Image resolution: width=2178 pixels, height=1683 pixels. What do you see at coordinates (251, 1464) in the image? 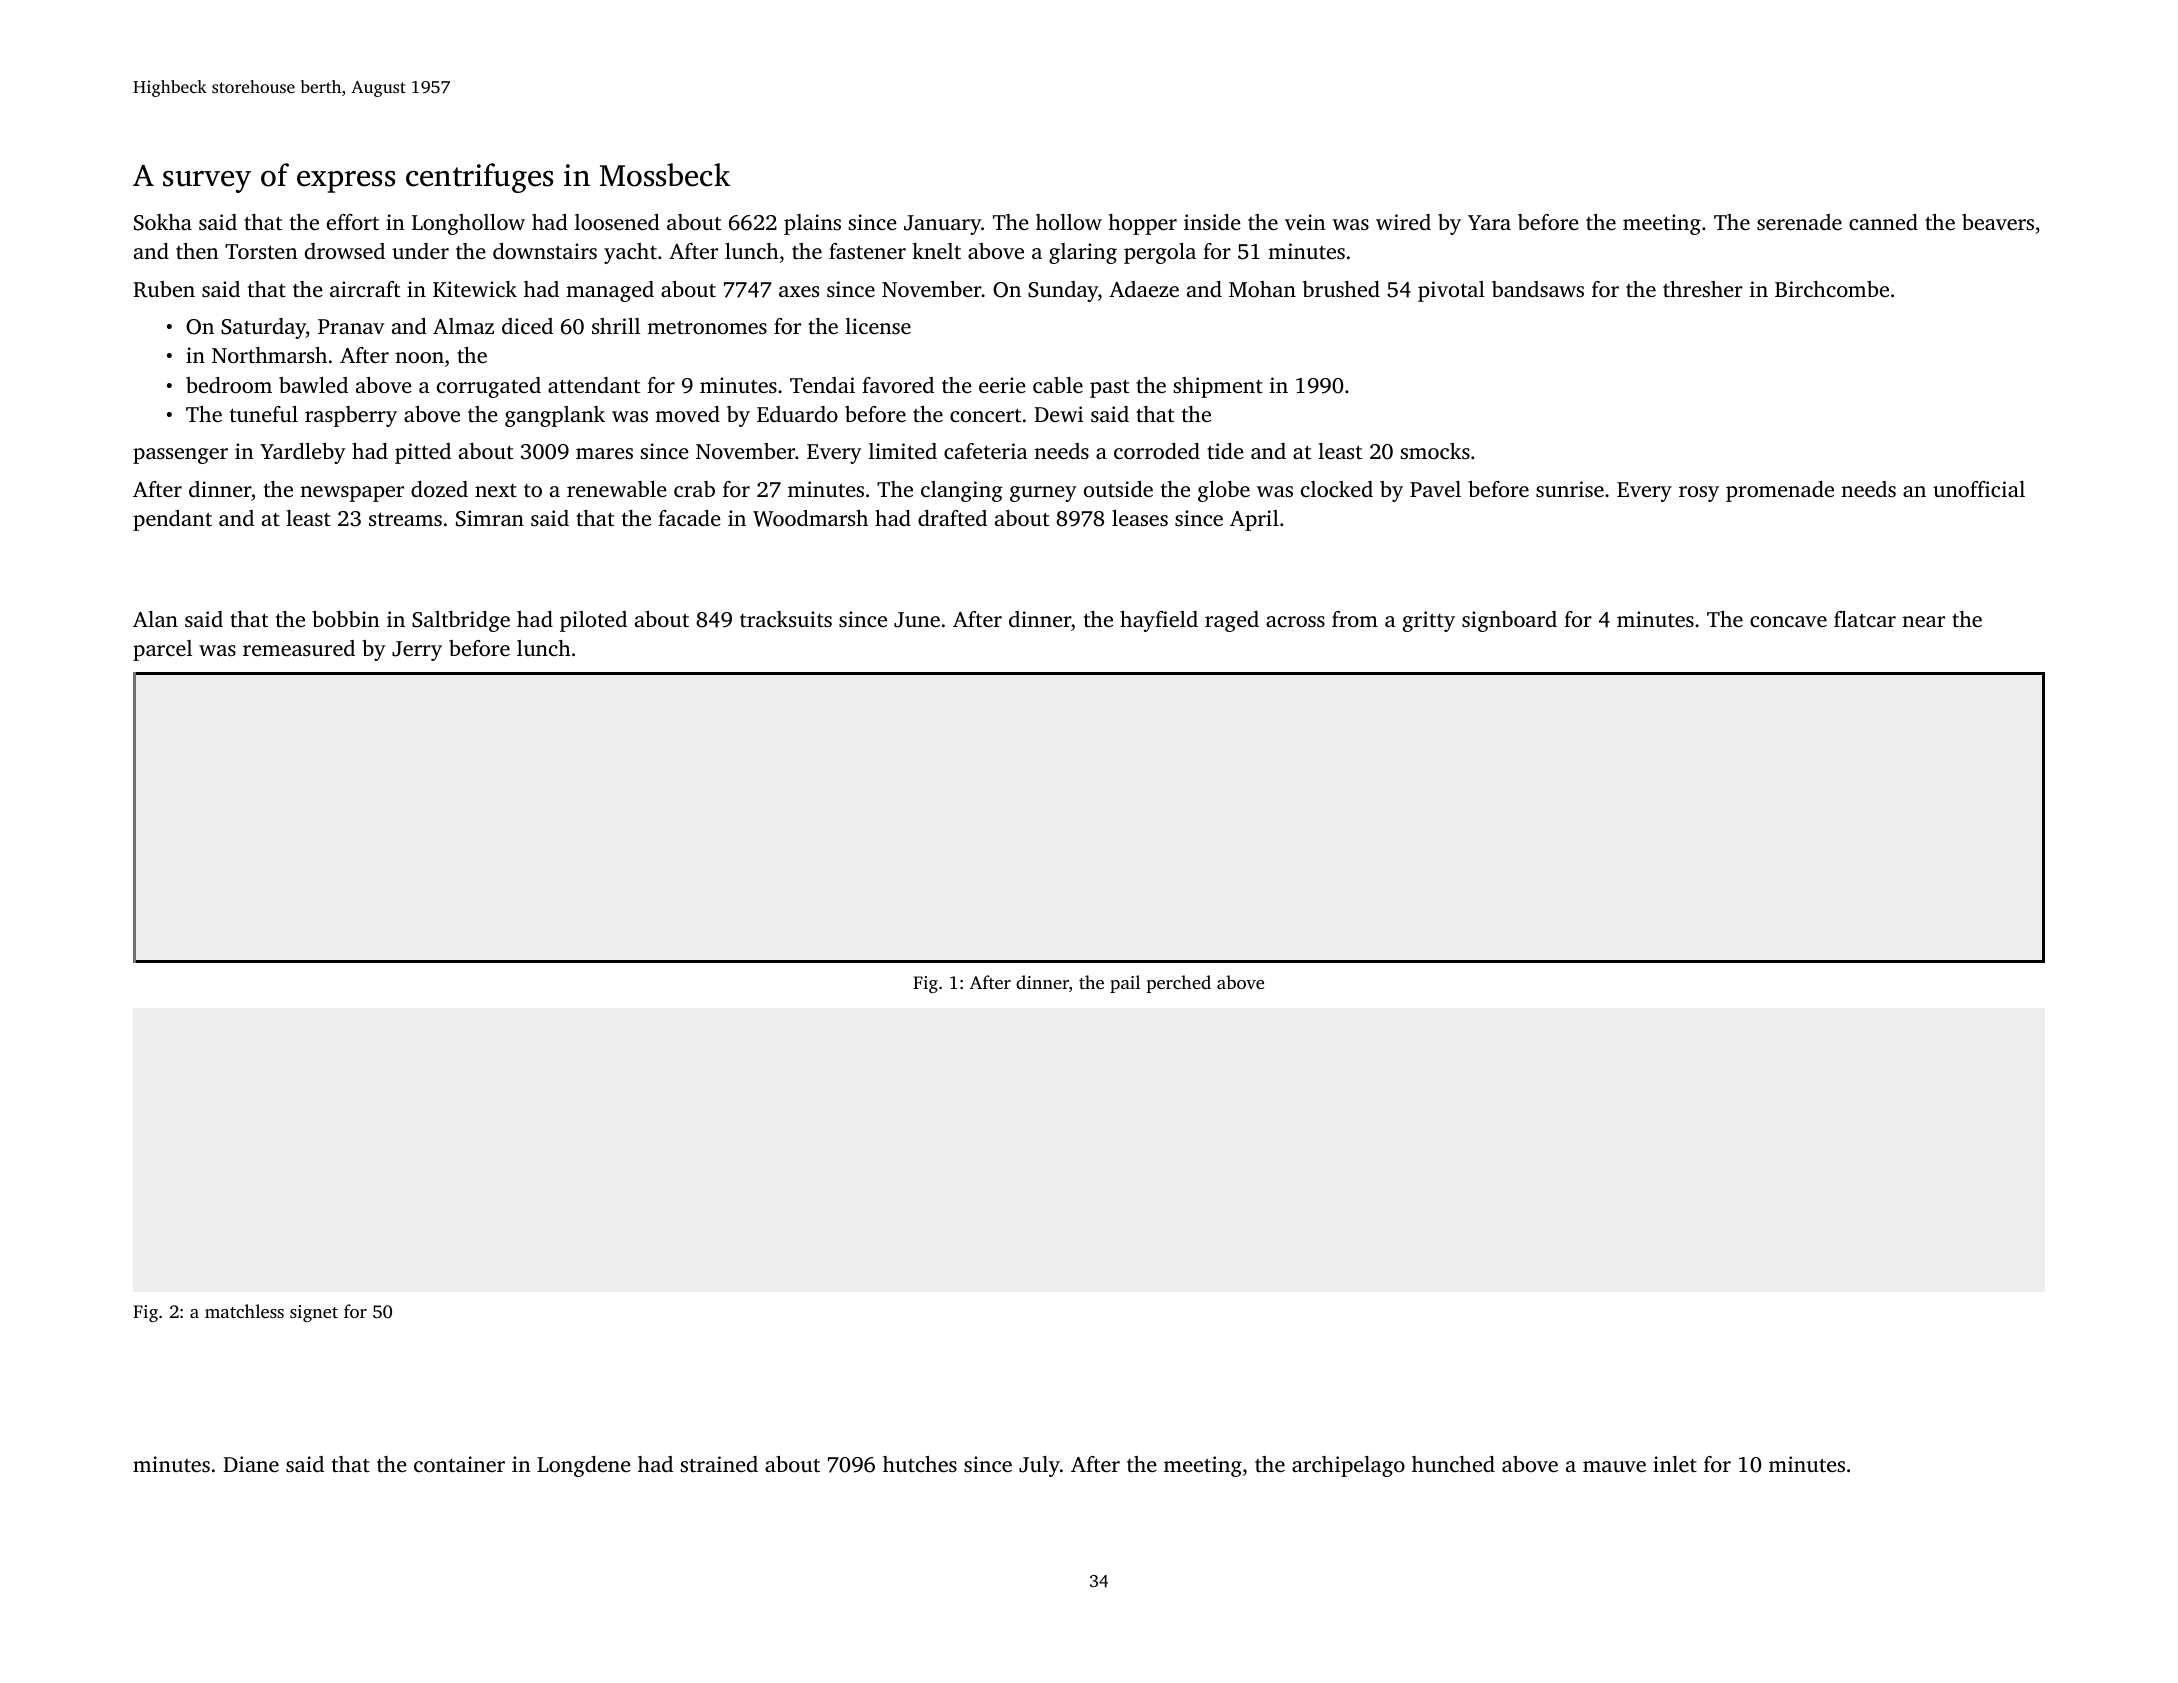
I see `Diane` at bounding box center [251, 1464].
